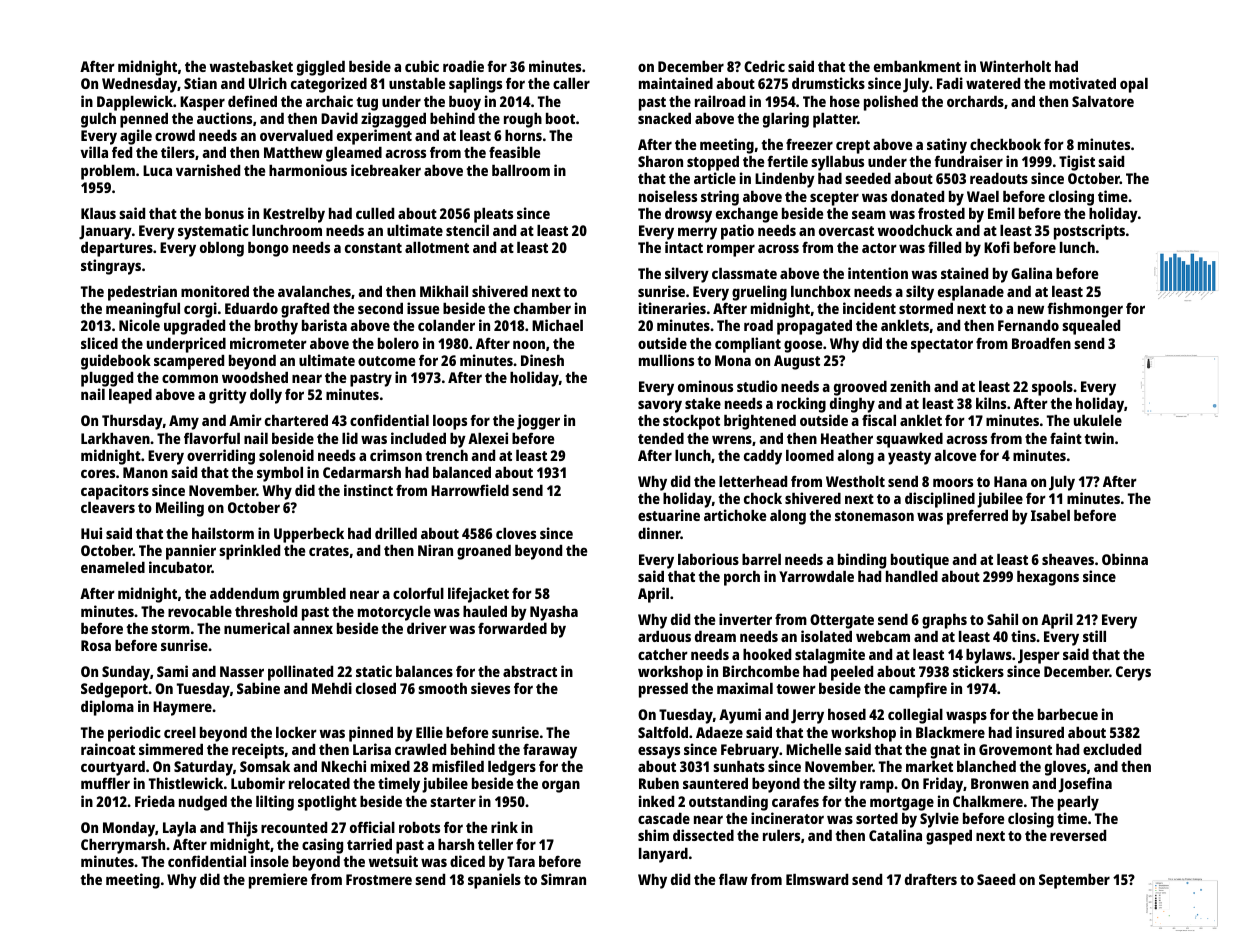 Image resolution: width=1233 pixels, height=952 pixels. I want to click on pleats, so click(493, 215).
